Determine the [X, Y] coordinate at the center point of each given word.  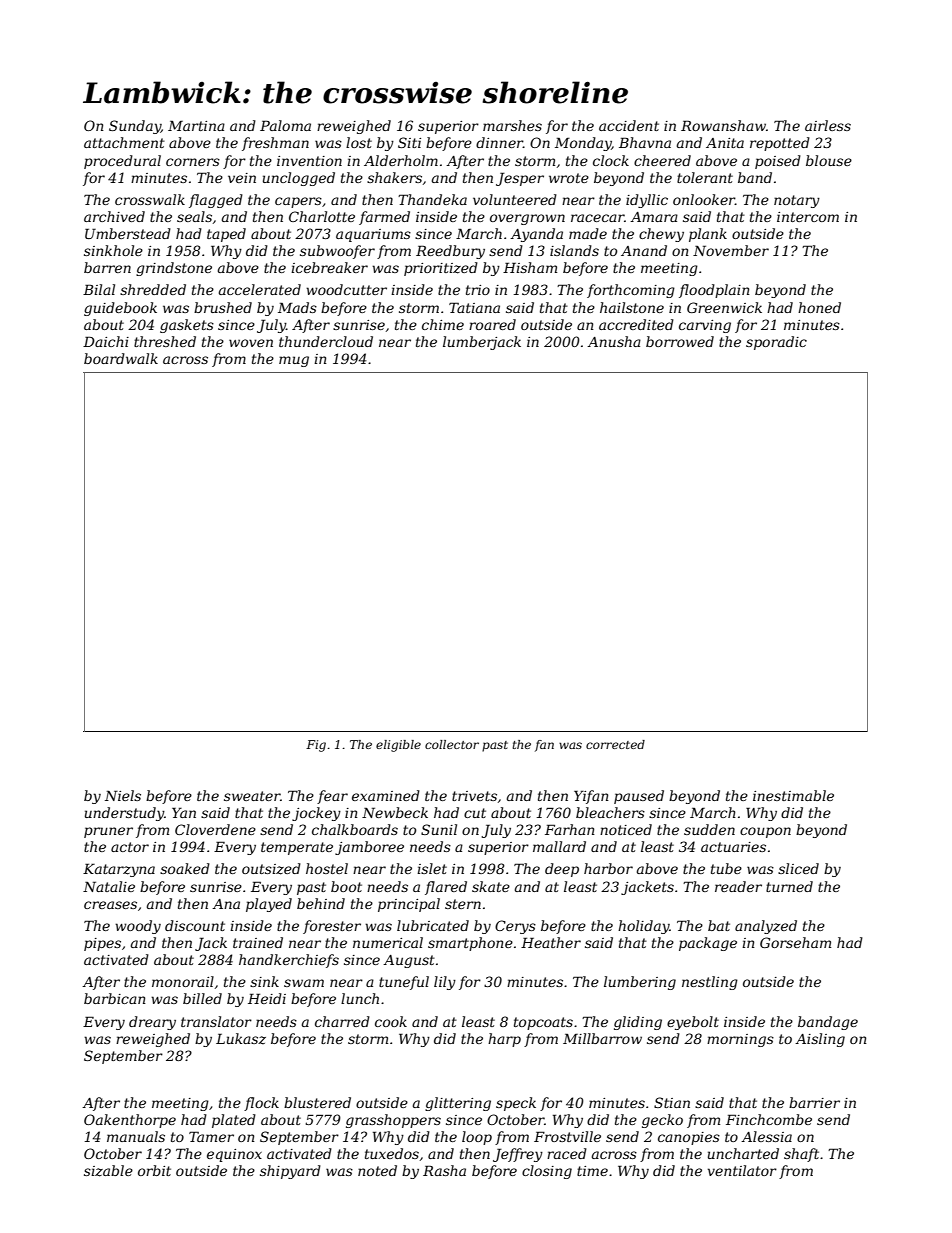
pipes [102, 944]
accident [629, 125]
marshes [512, 125]
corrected [615, 744]
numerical [388, 942]
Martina [196, 125]
